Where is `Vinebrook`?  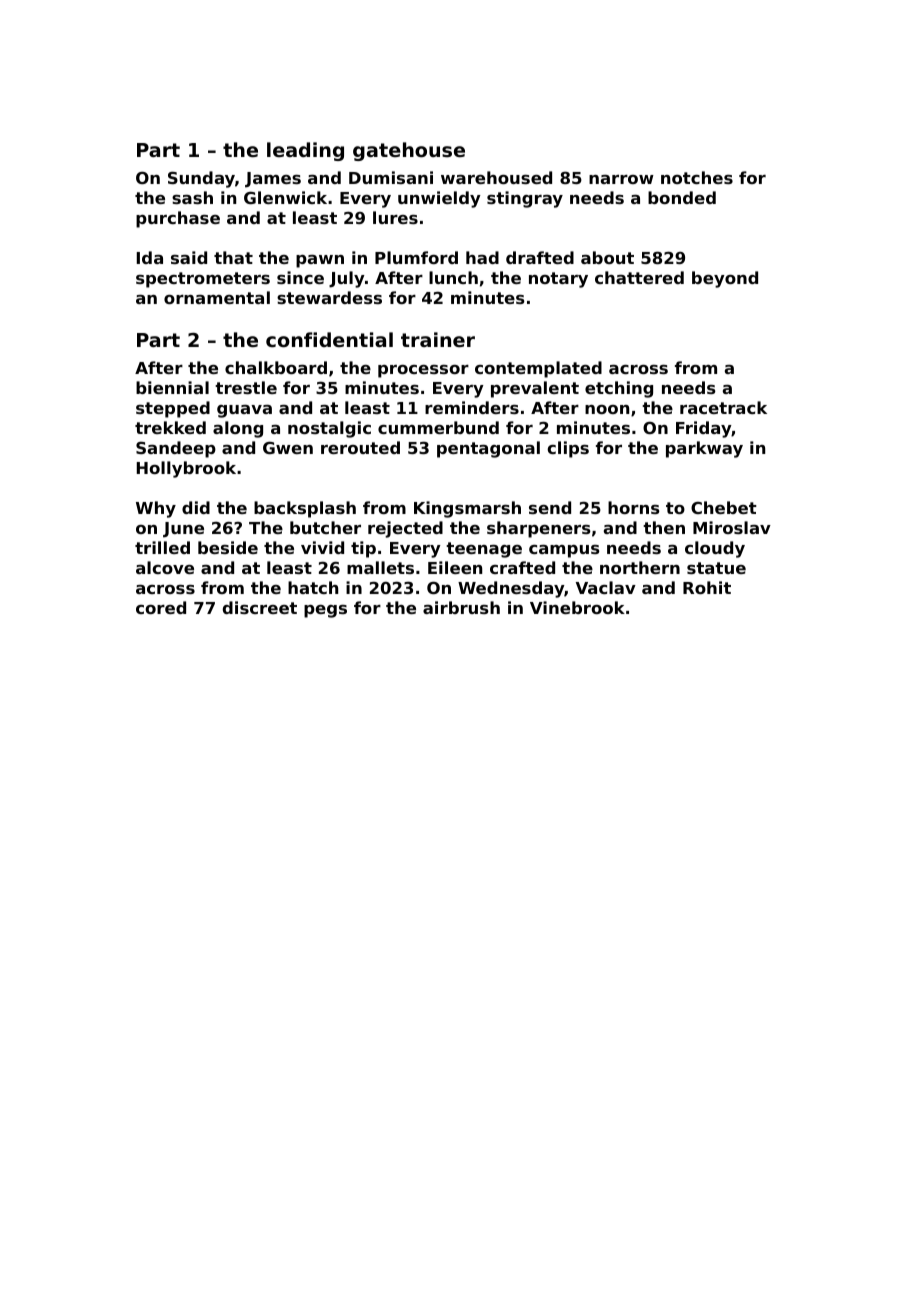
Vinebrook is located at coordinates (577, 607).
